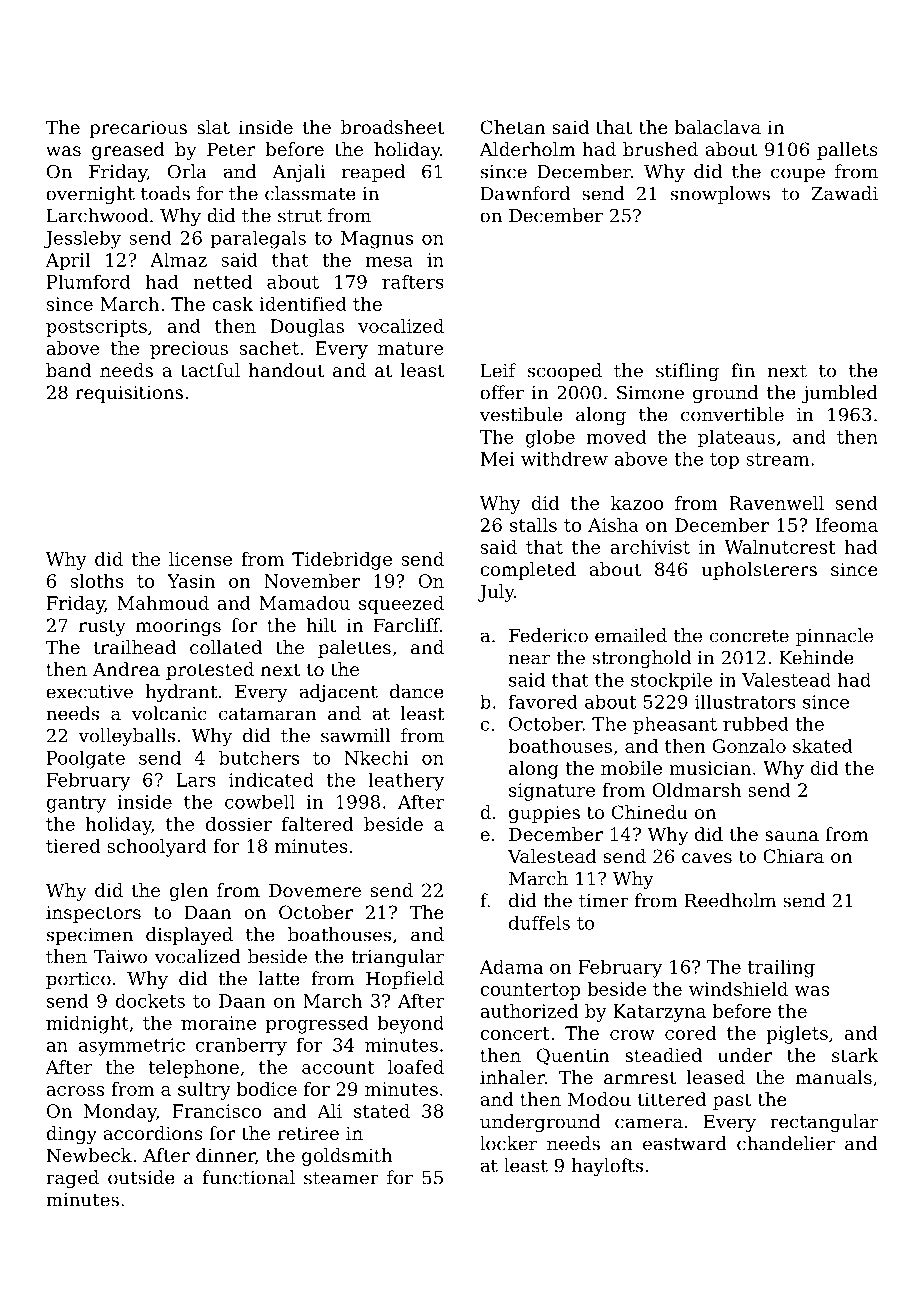 The width and height of the screenshot is (924, 1308). What do you see at coordinates (411, 1025) in the screenshot?
I see `beyond` at bounding box center [411, 1025].
